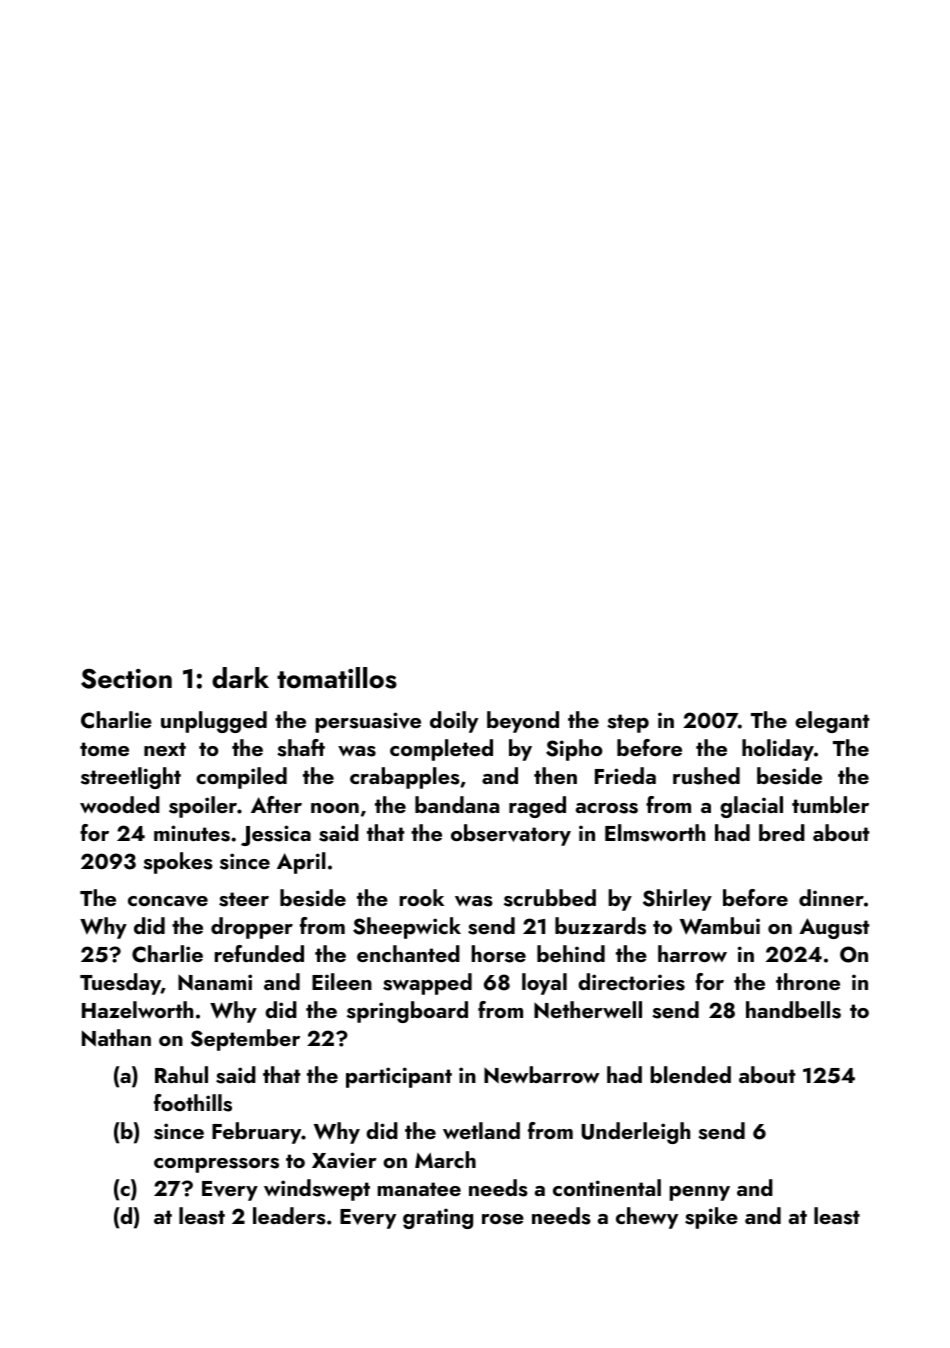 This screenshot has width=950, height=1348. What do you see at coordinates (257, 1133) in the screenshot?
I see `February` at bounding box center [257, 1133].
